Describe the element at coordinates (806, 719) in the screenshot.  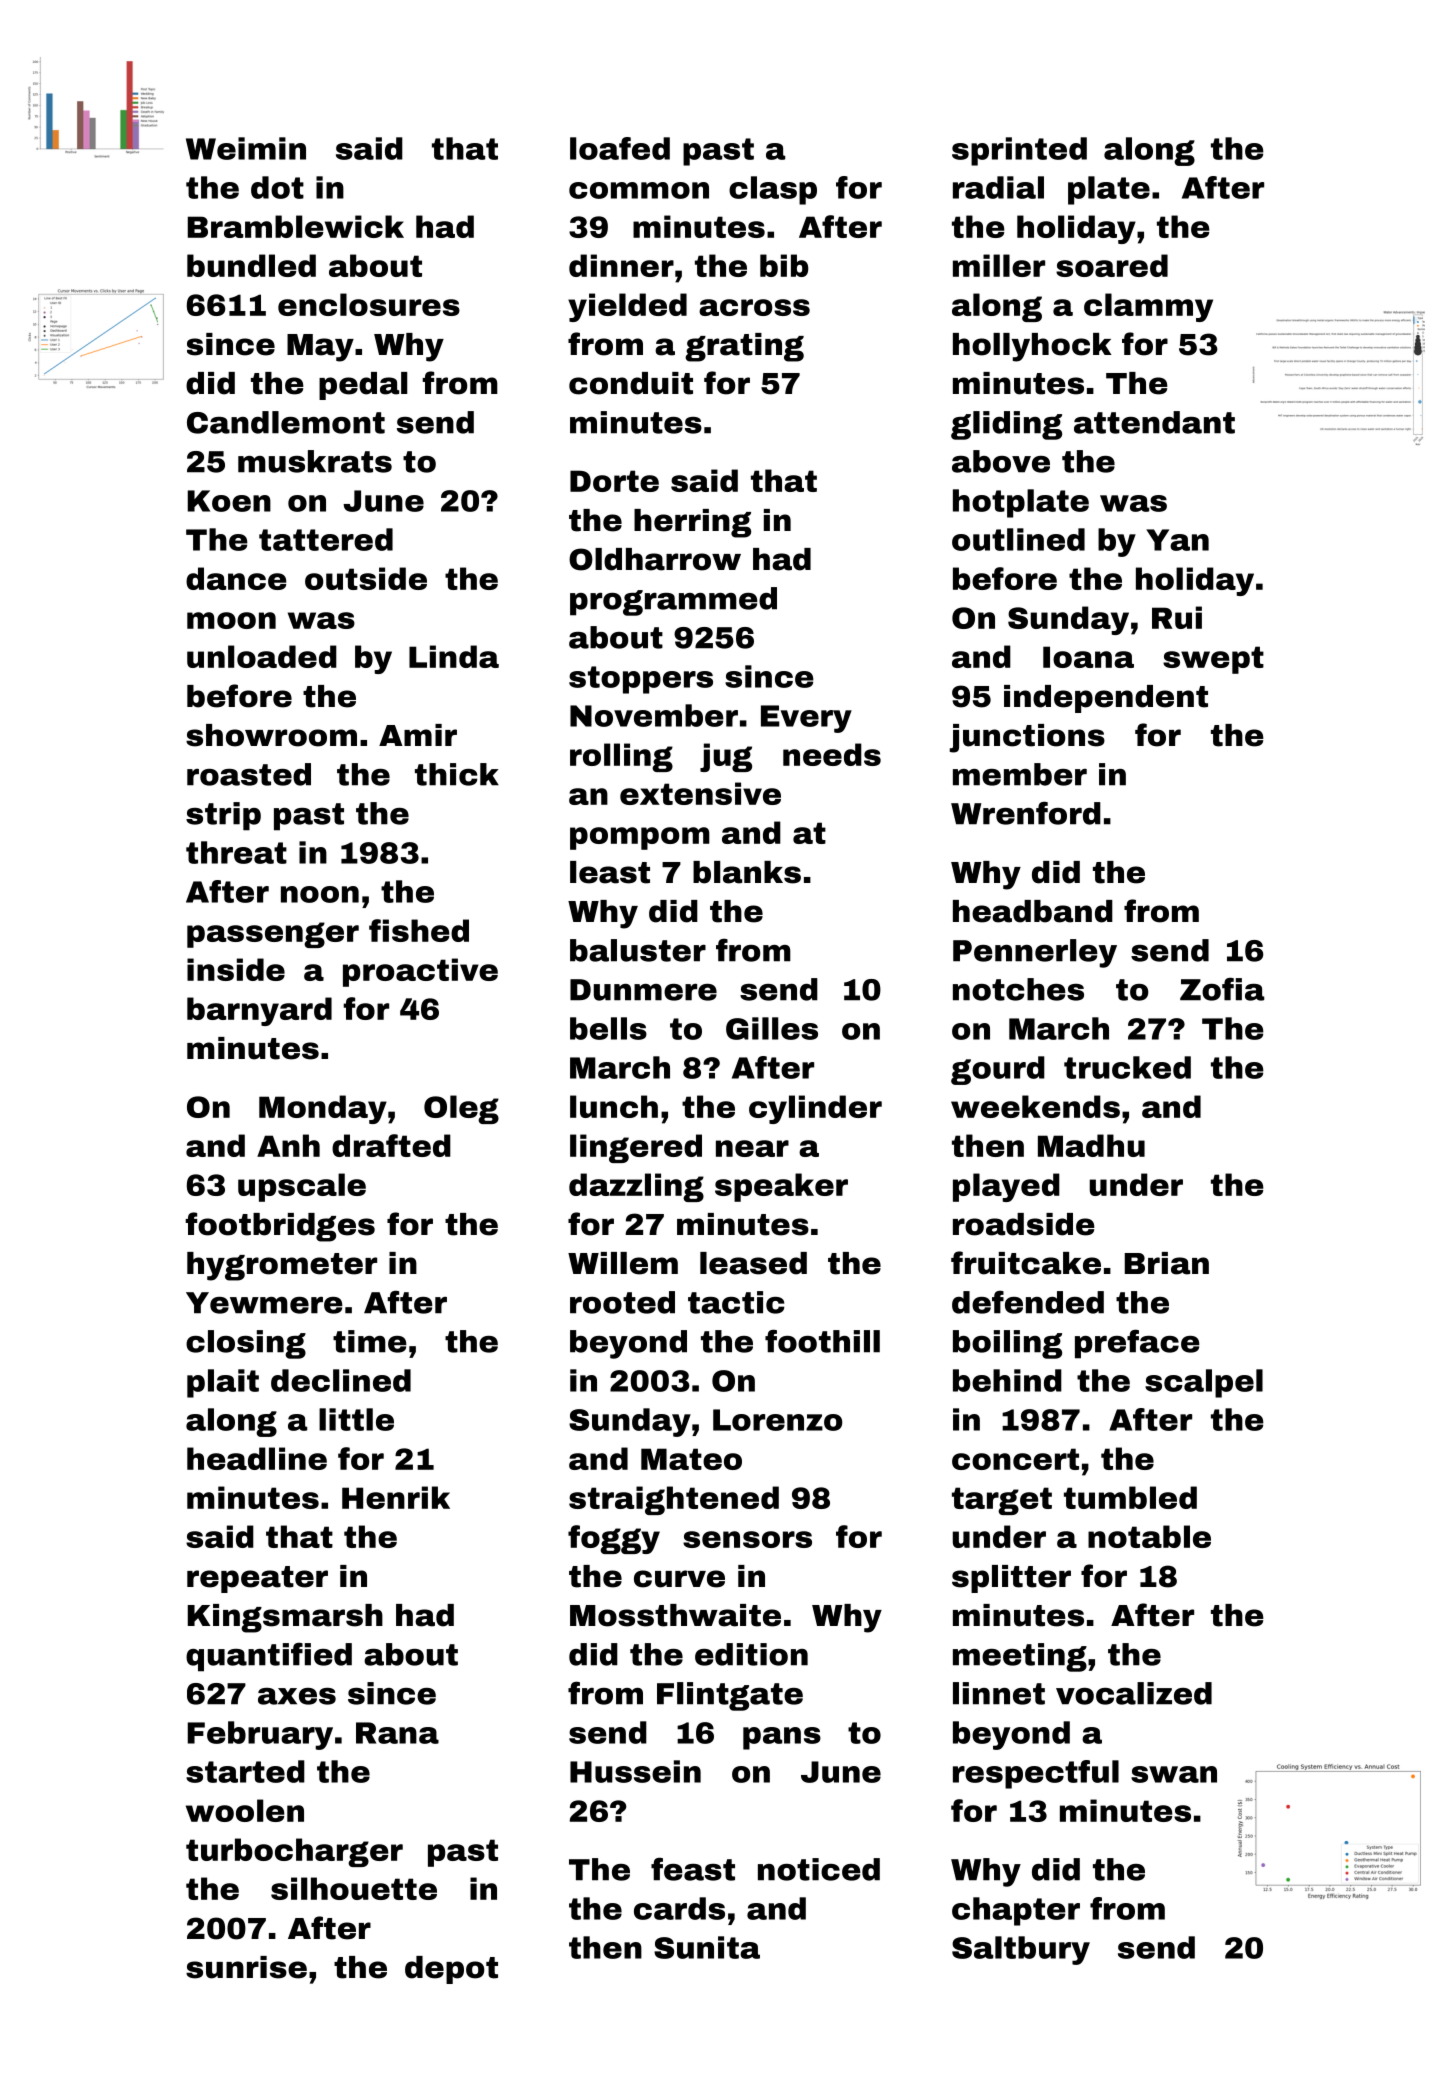
I see `Every` at that location.
